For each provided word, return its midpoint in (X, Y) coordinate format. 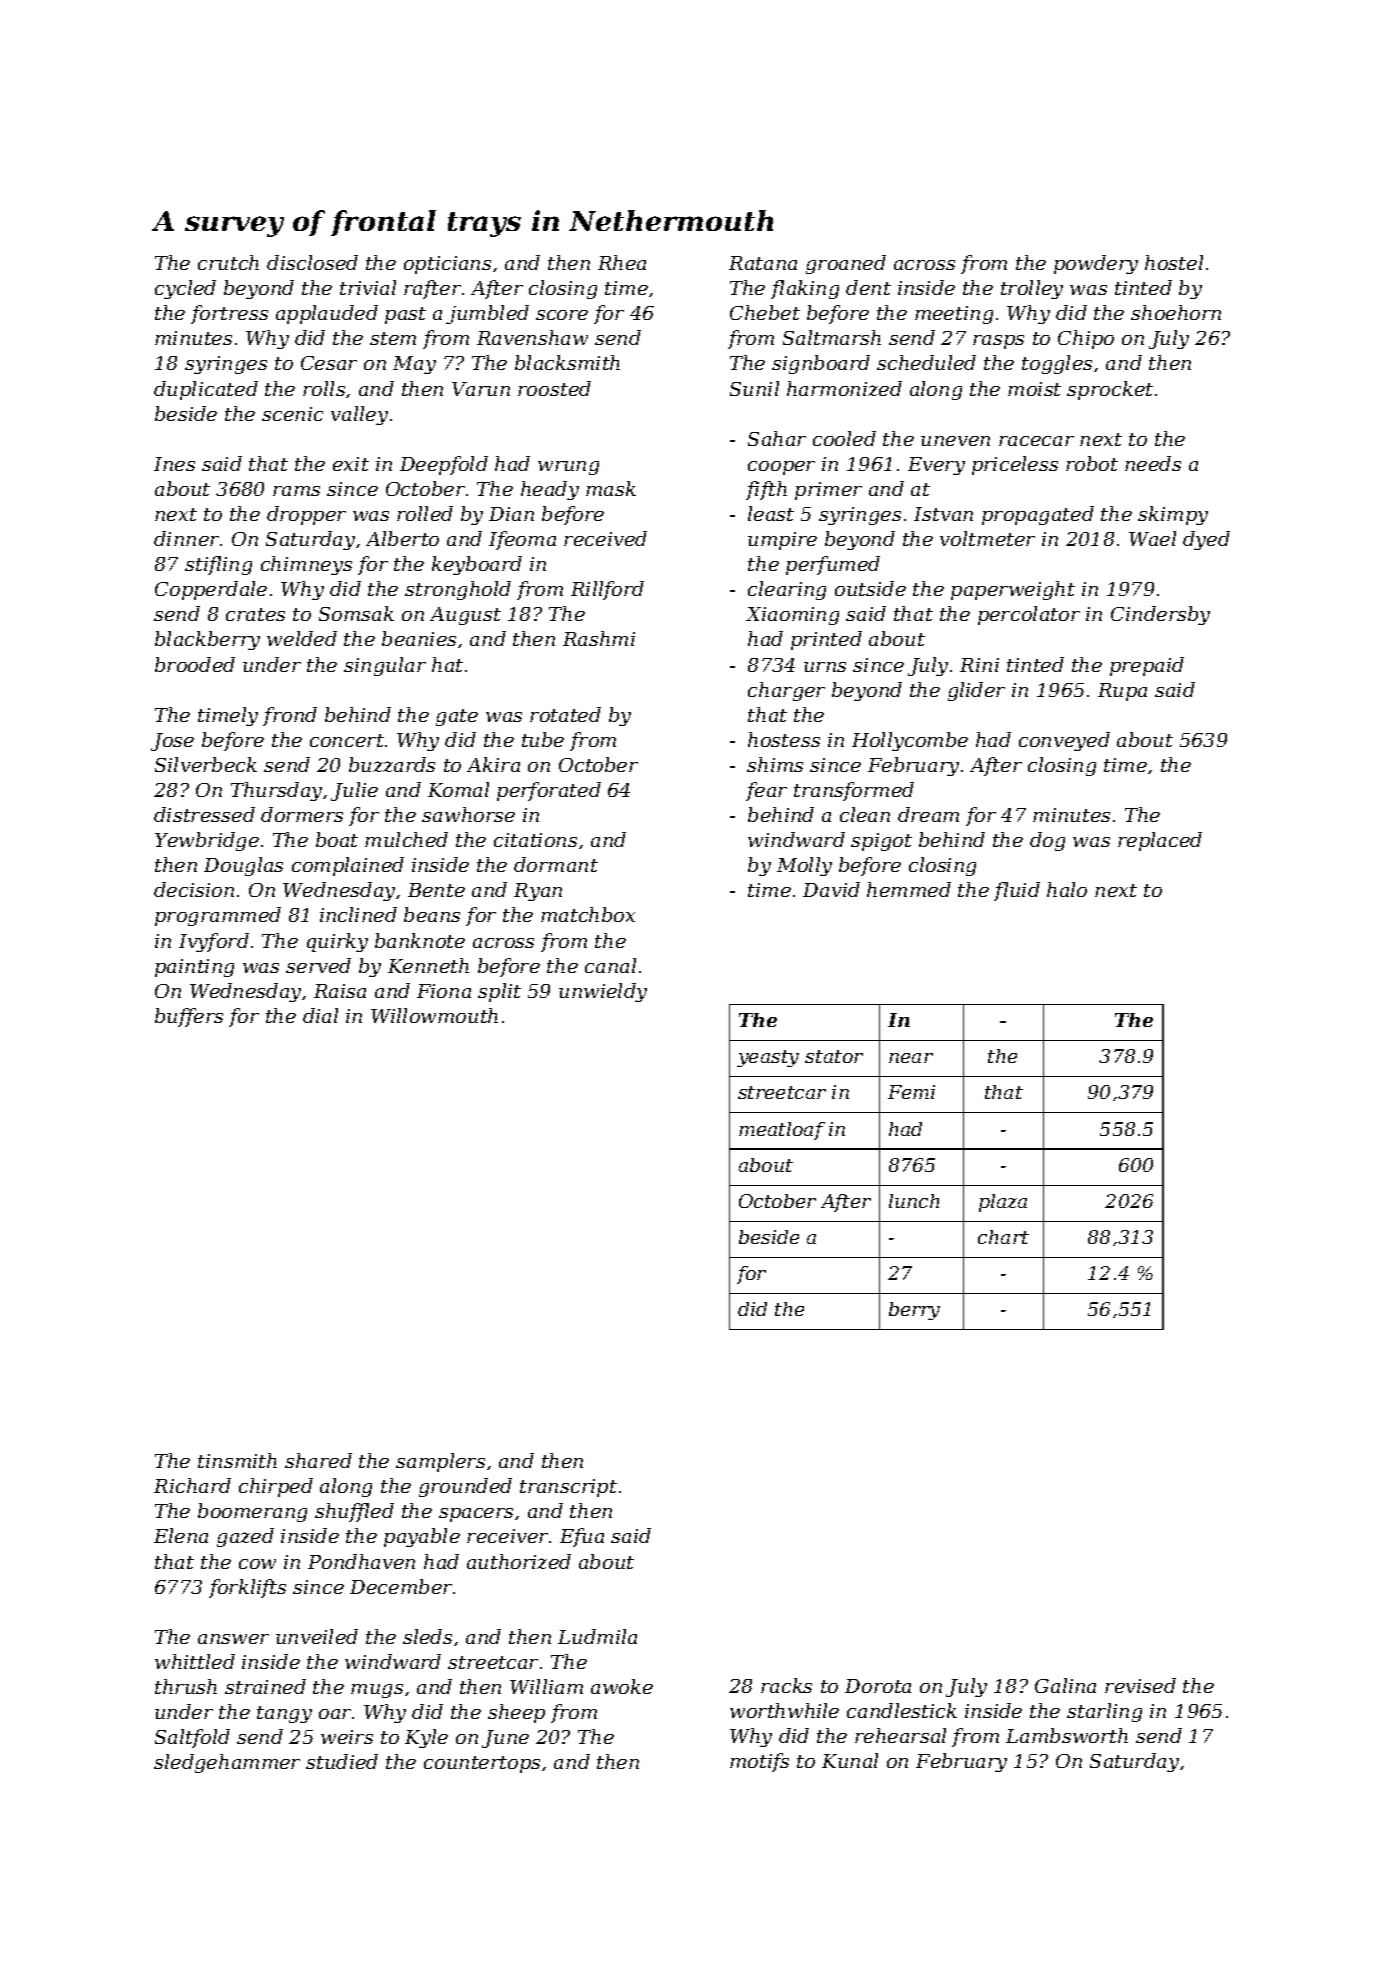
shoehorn (1176, 312)
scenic (292, 414)
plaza (1003, 1203)
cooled (844, 438)
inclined (358, 914)
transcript (568, 1488)
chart (1003, 1237)
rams (296, 491)
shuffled (354, 1512)
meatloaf (782, 1131)
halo (1067, 889)
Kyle (426, 1738)
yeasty (768, 1058)
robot (1092, 463)
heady (550, 490)
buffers (189, 1017)
